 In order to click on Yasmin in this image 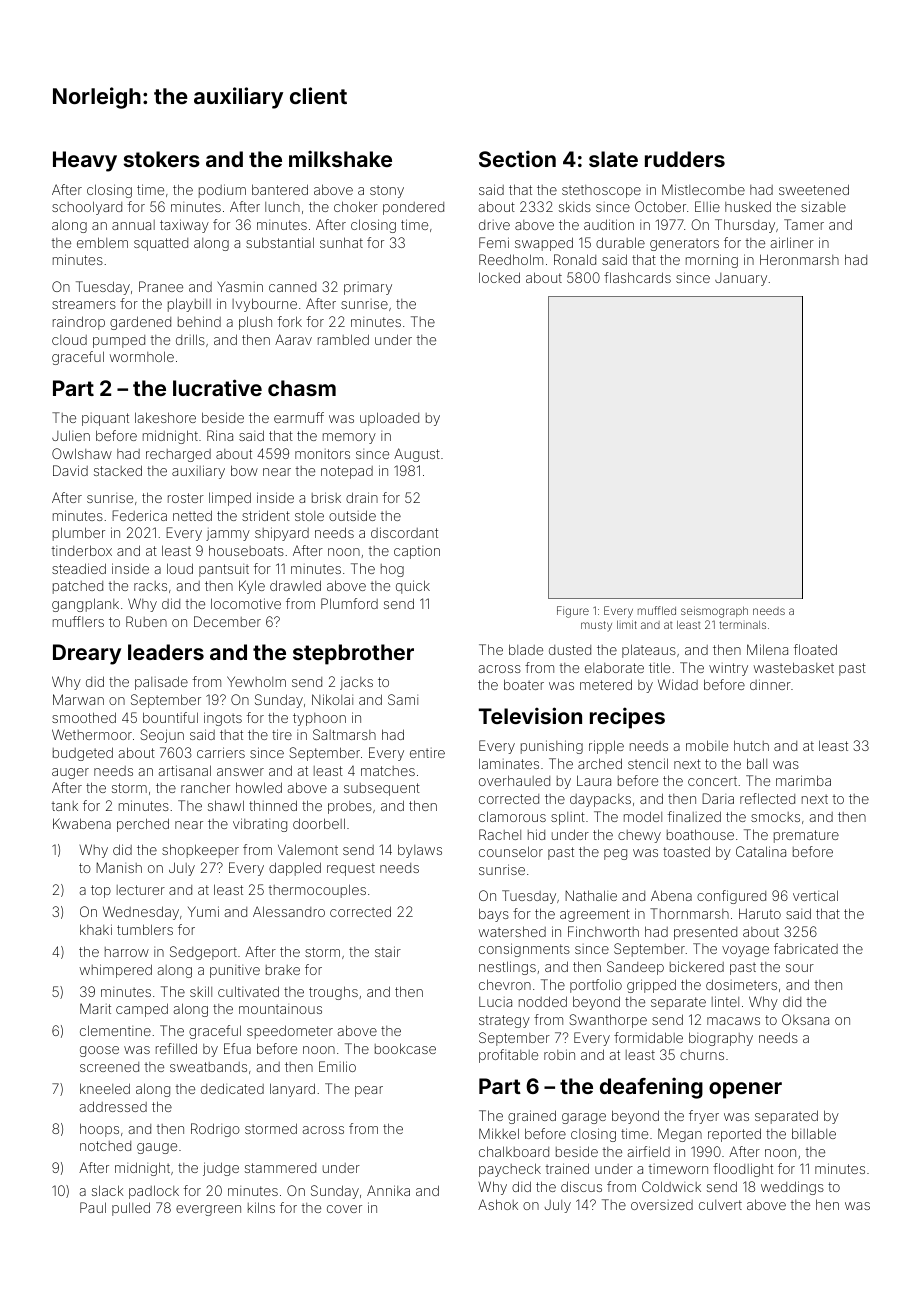, I will do `click(240, 286)`.
